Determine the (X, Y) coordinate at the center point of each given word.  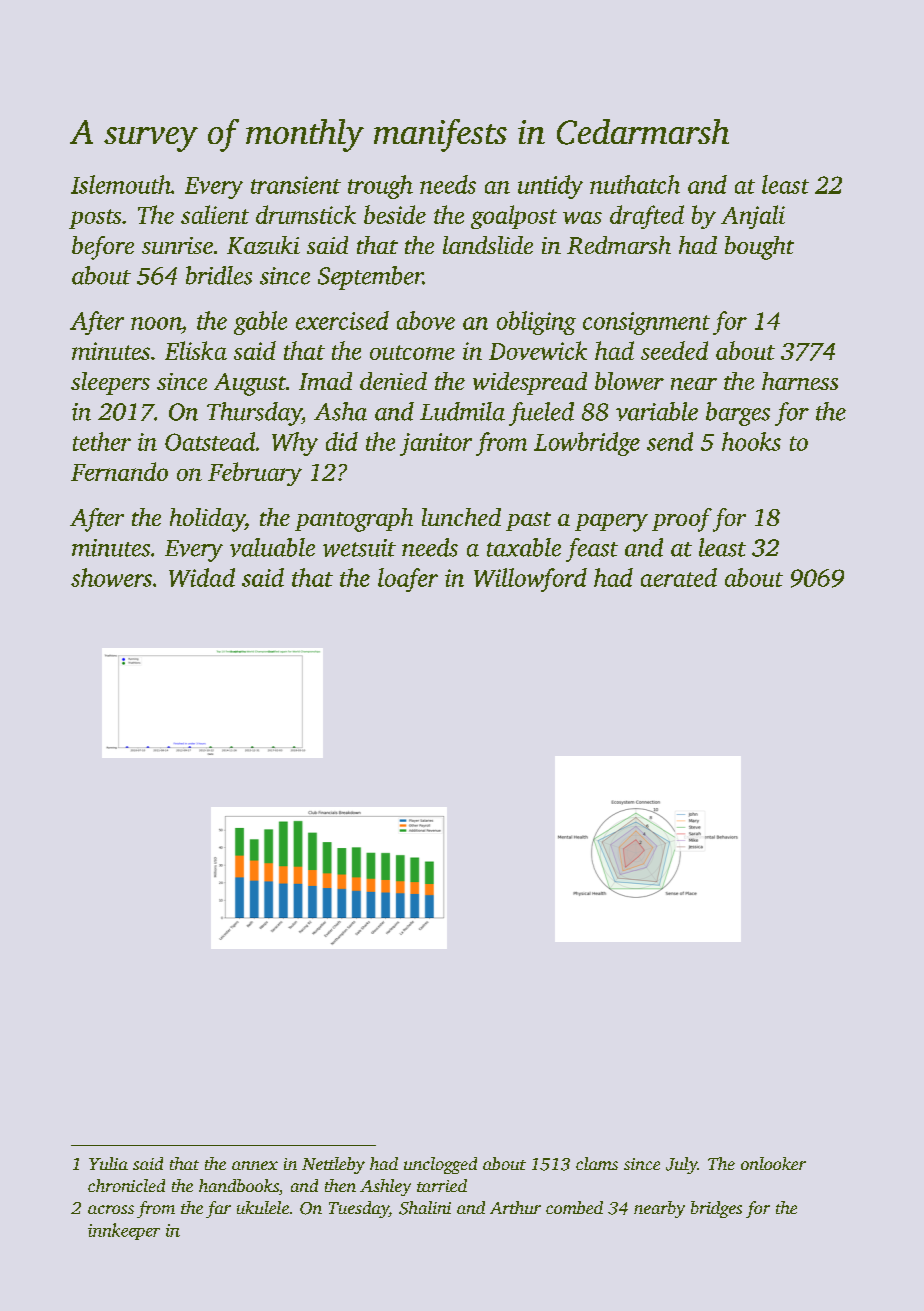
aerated (679, 577)
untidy (550, 187)
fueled (541, 414)
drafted (647, 217)
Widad (202, 577)
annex (255, 1165)
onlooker (773, 1163)
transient (296, 185)
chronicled (126, 1185)
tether (102, 441)
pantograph (354, 520)
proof (682, 520)
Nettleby (333, 1165)
